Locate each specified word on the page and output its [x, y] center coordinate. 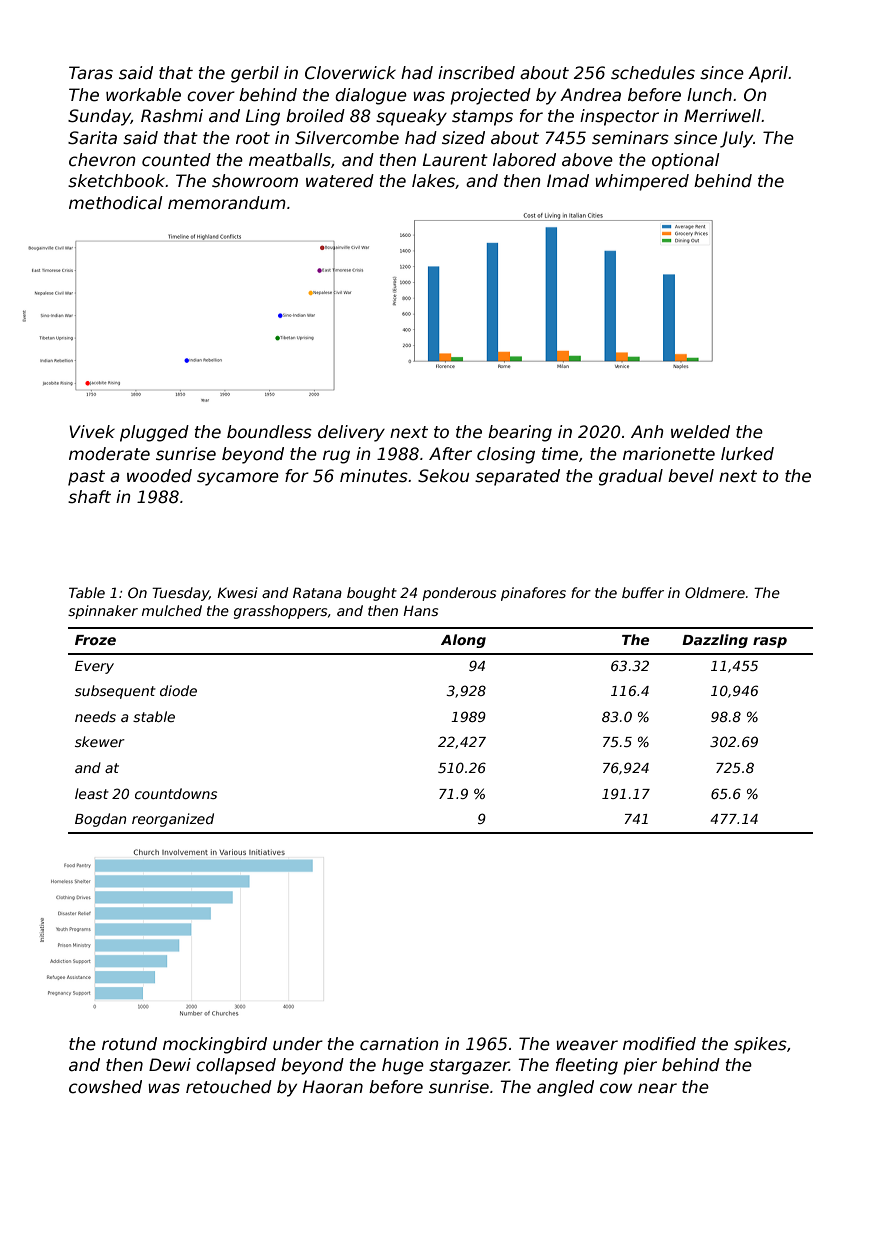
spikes [760, 1045]
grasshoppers [280, 612]
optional [685, 161]
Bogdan [100, 820]
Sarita [92, 138]
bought [372, 594]
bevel [691, 476]
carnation [399, 1044]
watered [340, 181]
